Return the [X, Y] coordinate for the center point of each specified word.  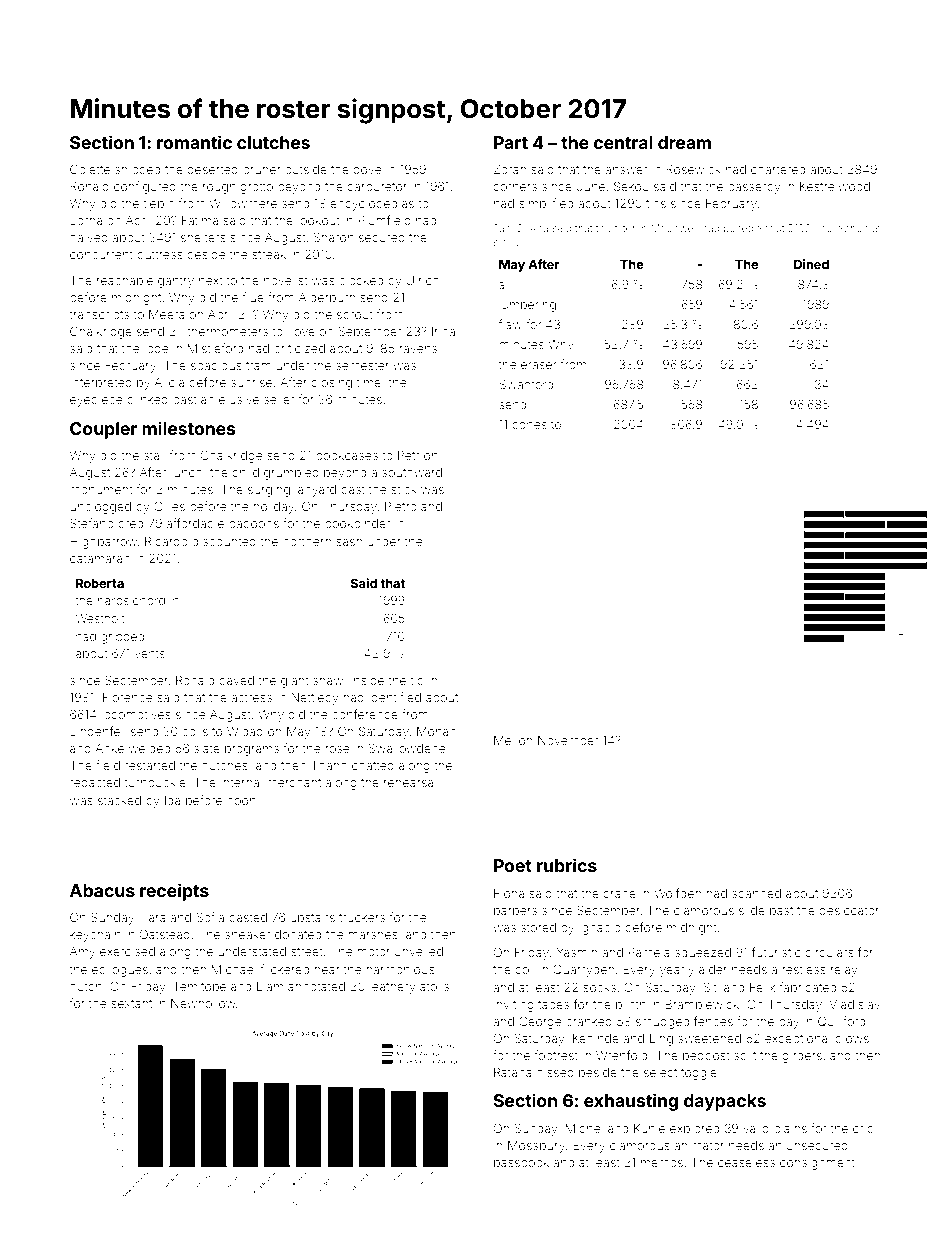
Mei [504, 740]
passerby [754, 188]
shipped [137, 171]
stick [404, 489]
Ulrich [423, 280]
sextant [131, 1003]
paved [236, 681]
